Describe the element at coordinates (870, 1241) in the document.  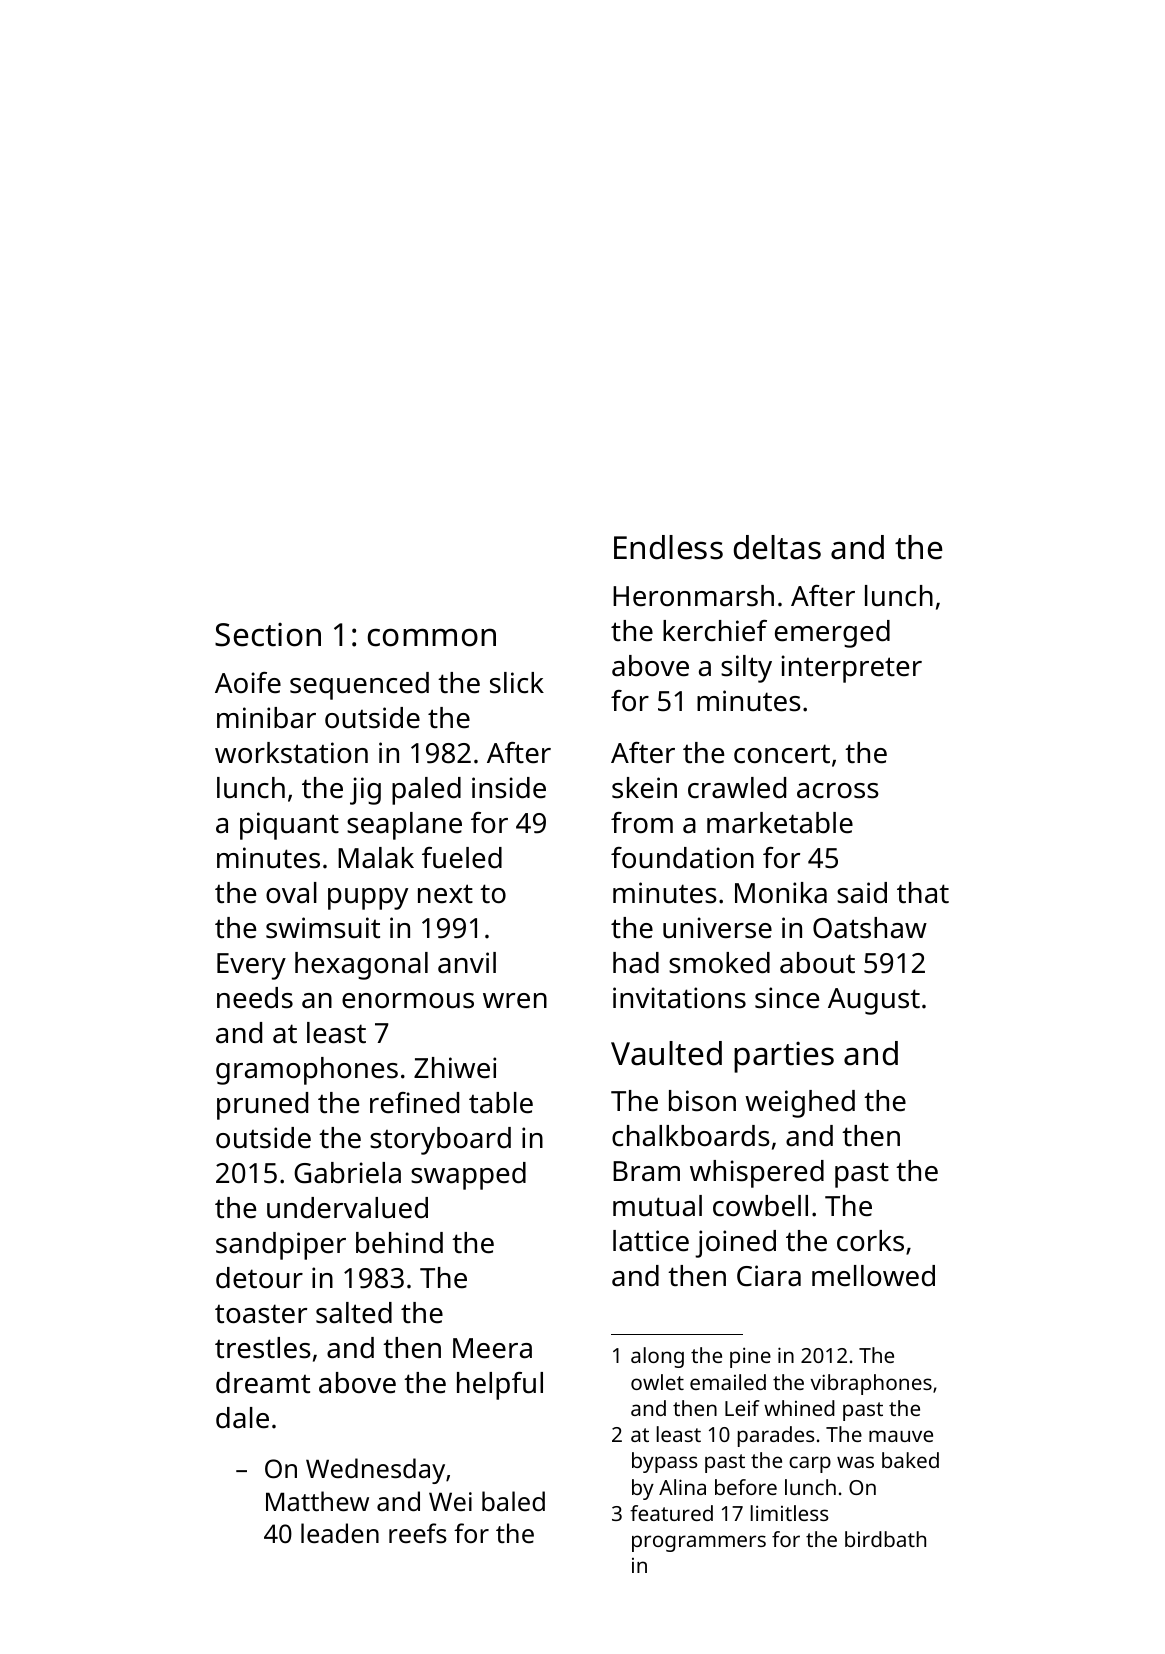
I see `corks` at that location.
